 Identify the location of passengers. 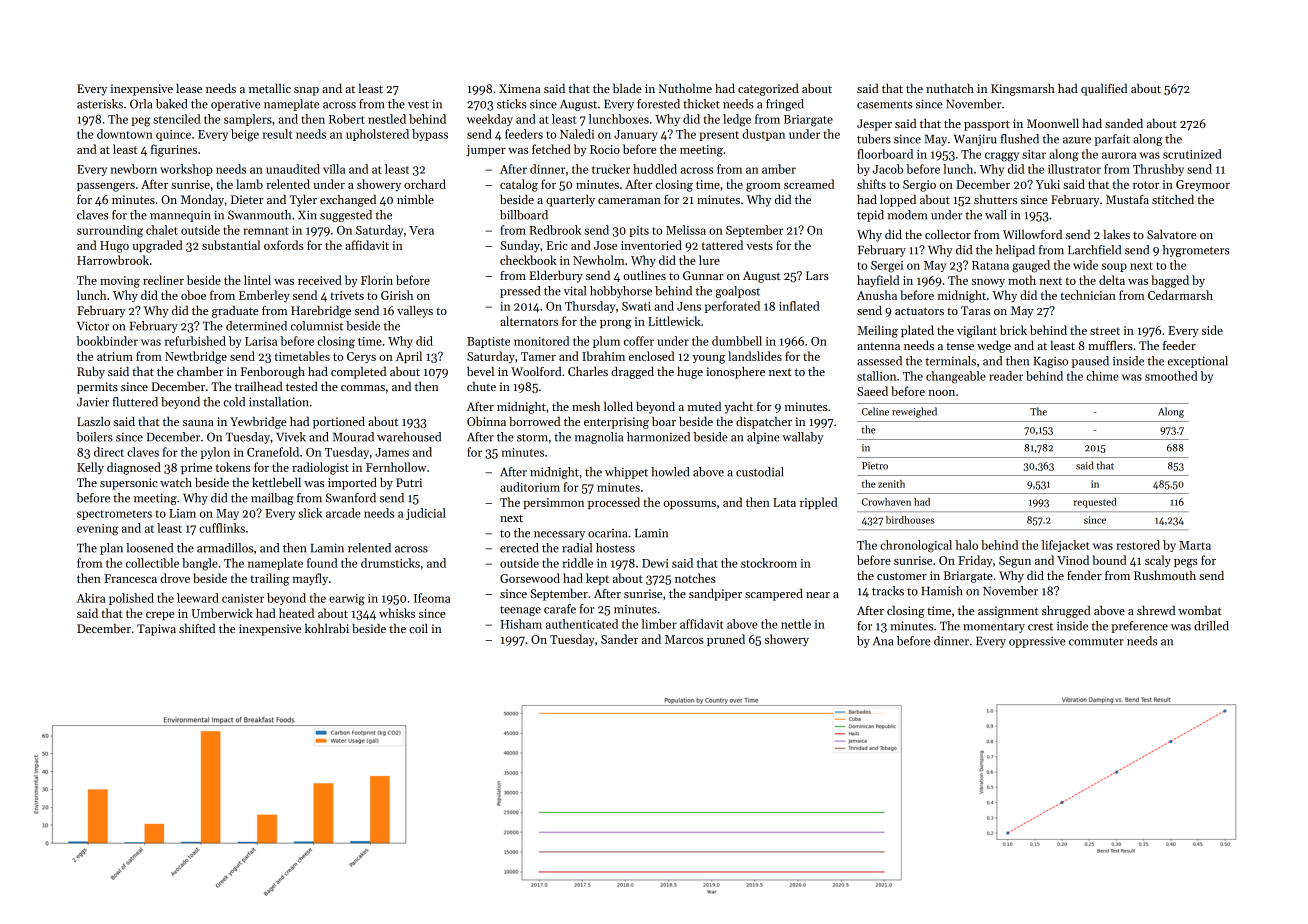
(106, 187).
